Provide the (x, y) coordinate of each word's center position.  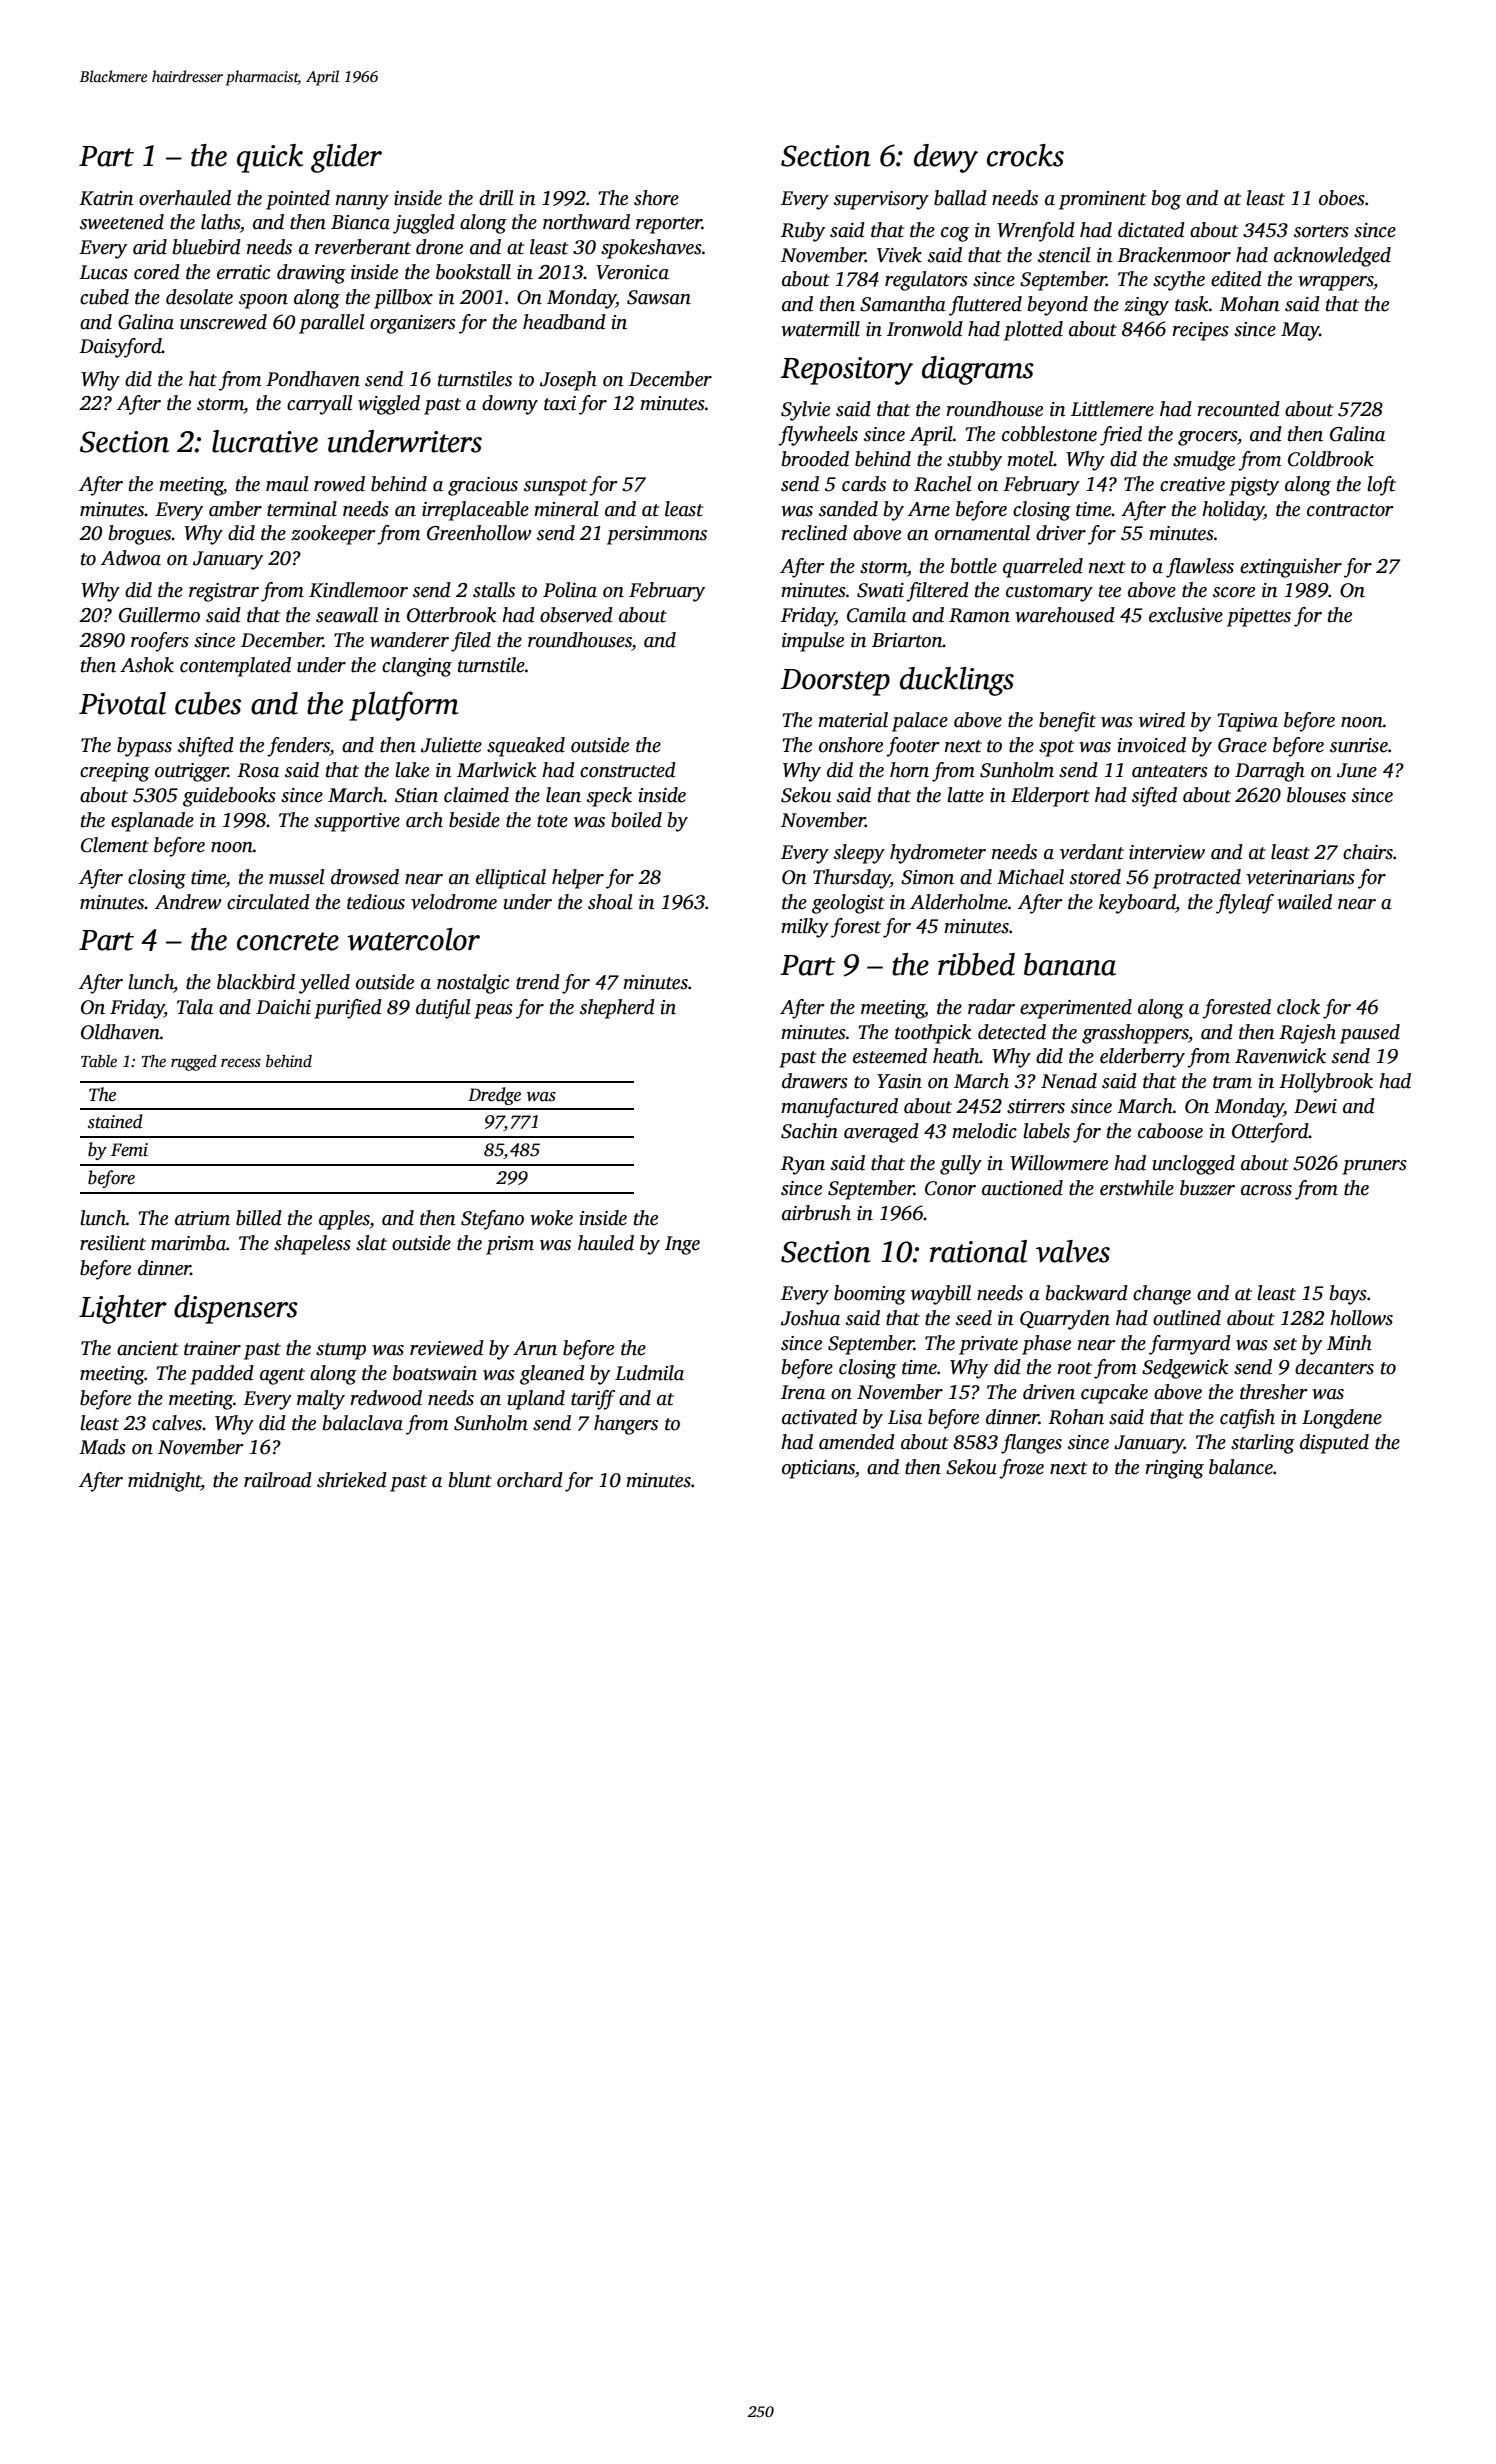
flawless (1200, 568)
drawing (311, 274)
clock (1298, 1007)
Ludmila (649, 1373)
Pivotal (122, 703)
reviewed (447, 1348)
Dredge (494, 1096)
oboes (1342, 198)
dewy (946, 158)
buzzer (1207, 1188)
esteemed (890, 1056)
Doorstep (835, 682)
